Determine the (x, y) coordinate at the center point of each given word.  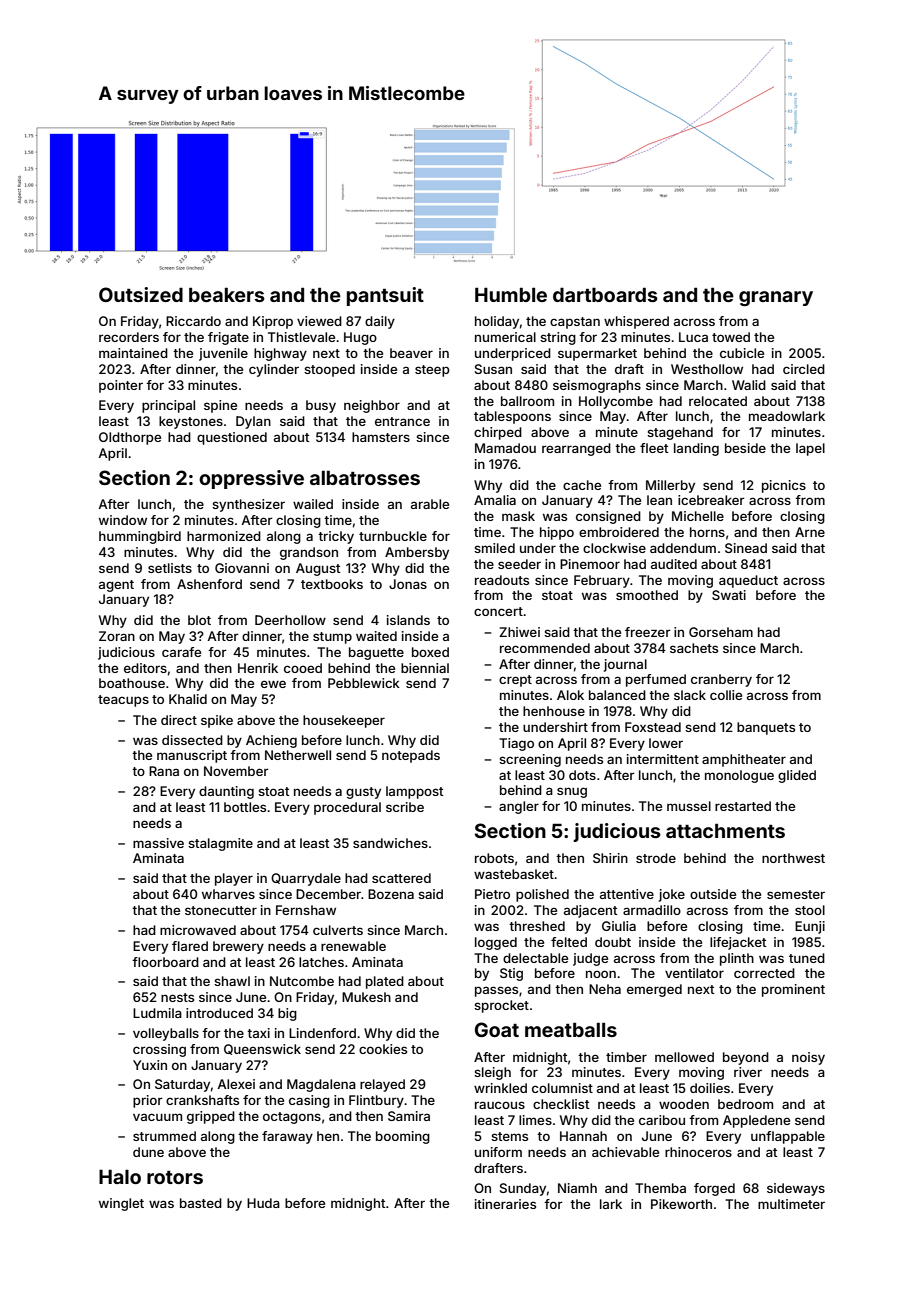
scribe (405, 807)
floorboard (165, 962)
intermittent (663, 759)
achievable (625, 1152)
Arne (810, 532)
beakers (227, 294)
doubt (613, 942)
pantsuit (385, 296)
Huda (263, 1203)
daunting (226, 792)
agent (116, 586)
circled (804, 369)
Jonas (408, 584)
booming (403, 1137)
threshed (537, 926)
